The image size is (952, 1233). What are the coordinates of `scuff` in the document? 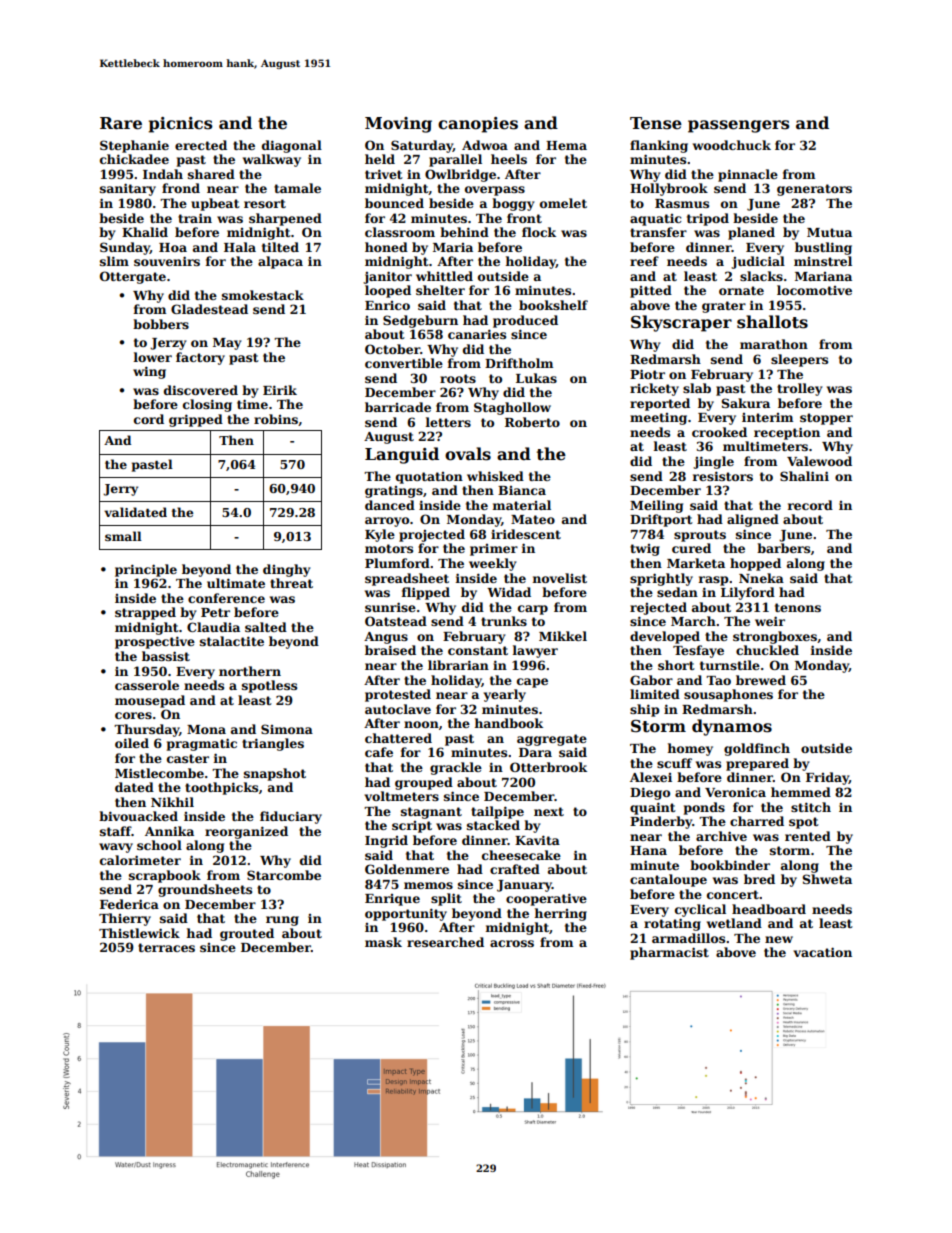 It's located at (674, 763).
